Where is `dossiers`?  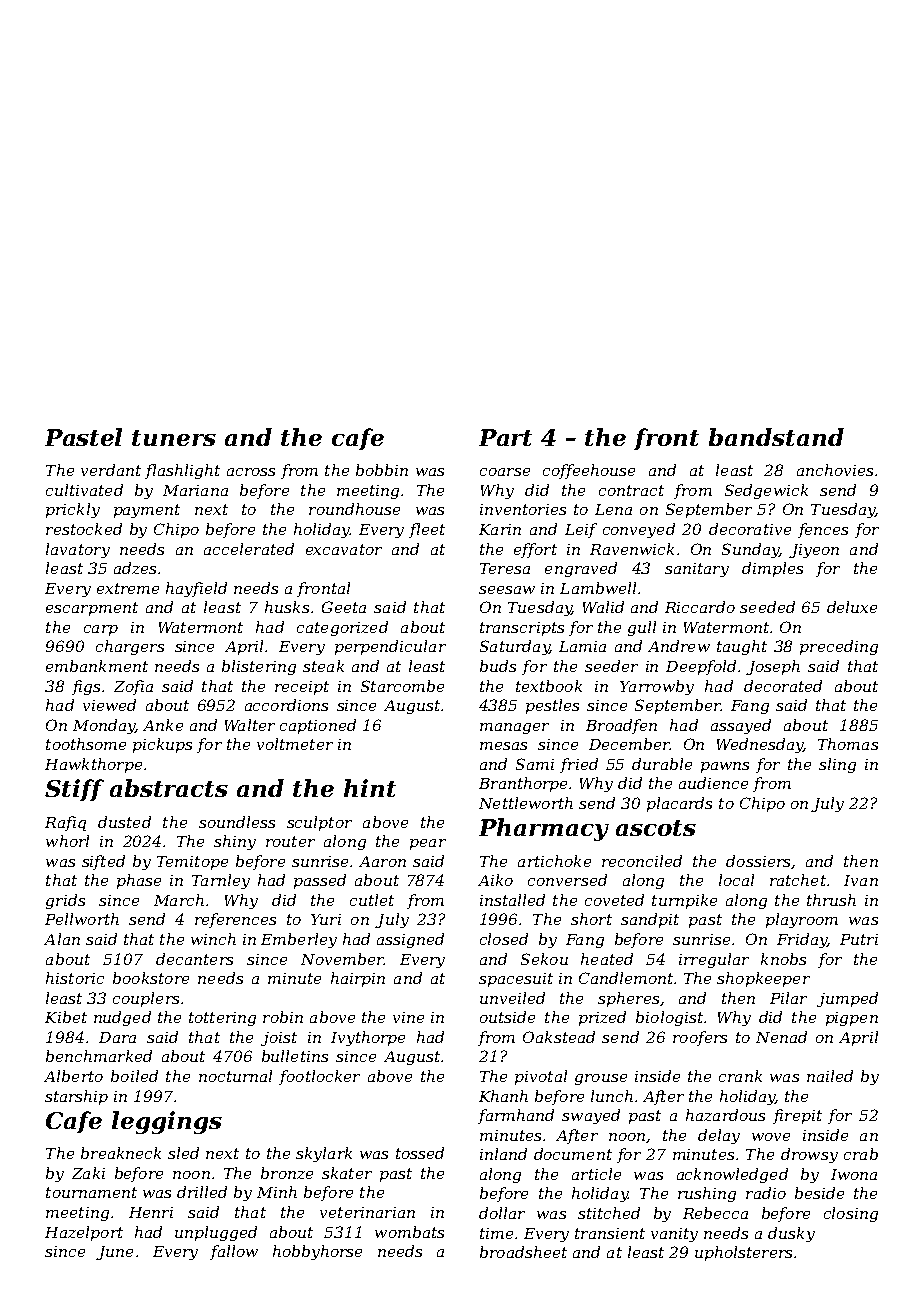
dossiers is located at coordinates (758, 861).
